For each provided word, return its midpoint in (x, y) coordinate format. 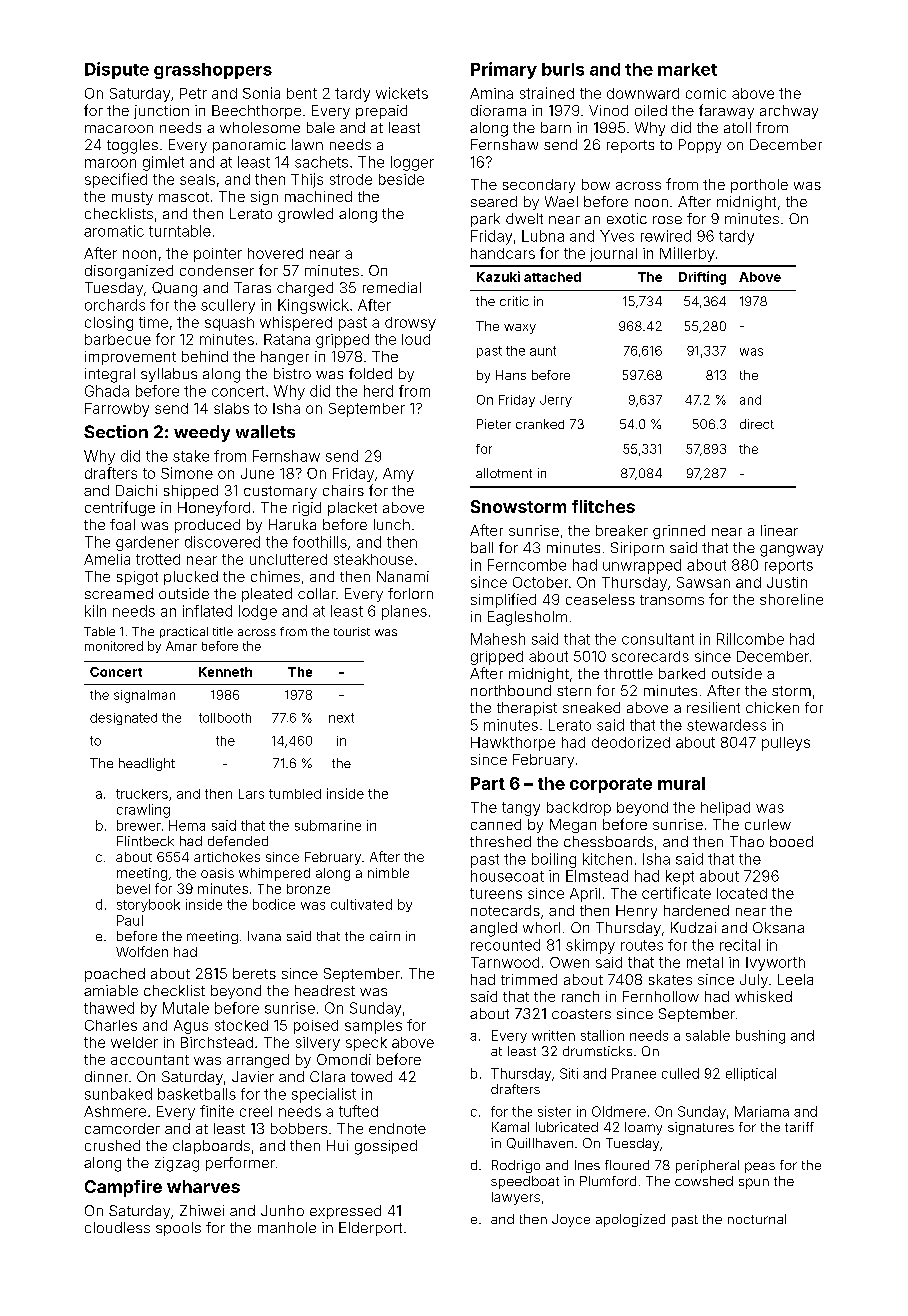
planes (404, 612)
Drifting (702, 278)
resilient (713, 707)
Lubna (543, 236)
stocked (241, 1025)
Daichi (136, 490)
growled (305, 215)
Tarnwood (505, 962)
